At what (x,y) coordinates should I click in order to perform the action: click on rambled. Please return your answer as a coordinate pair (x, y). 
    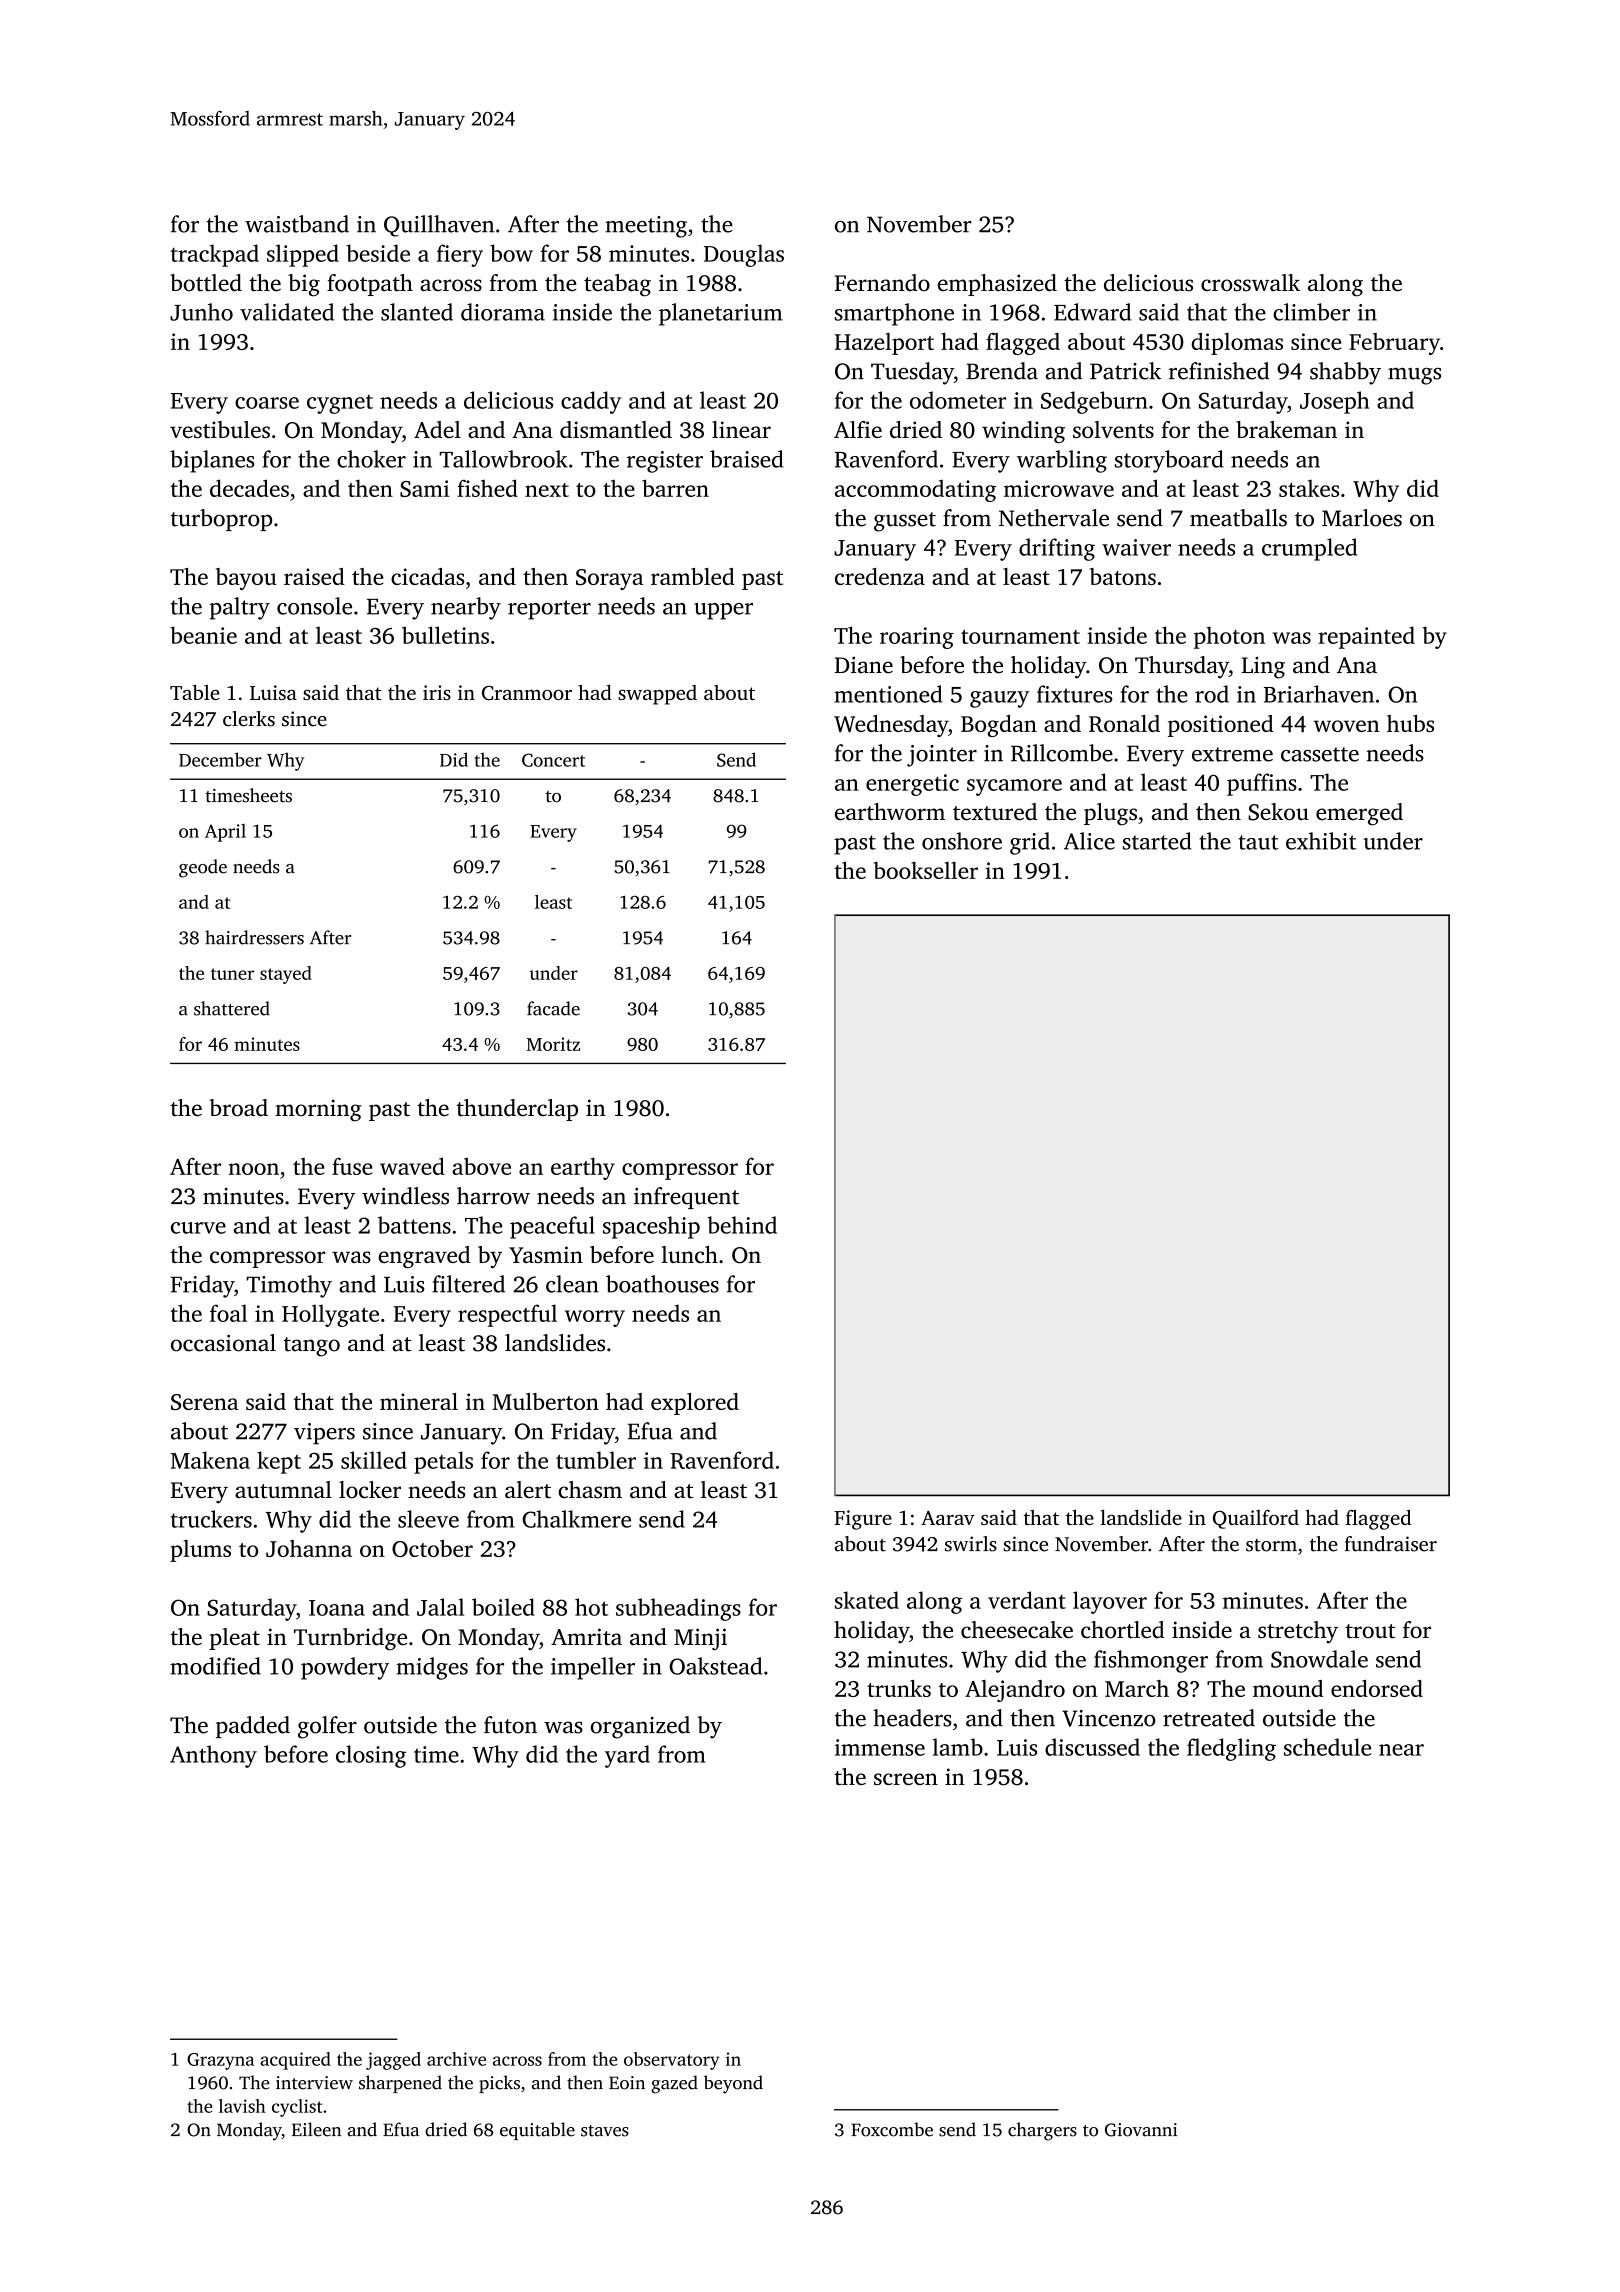
    Looking at the image, I should click on (693, 576).
